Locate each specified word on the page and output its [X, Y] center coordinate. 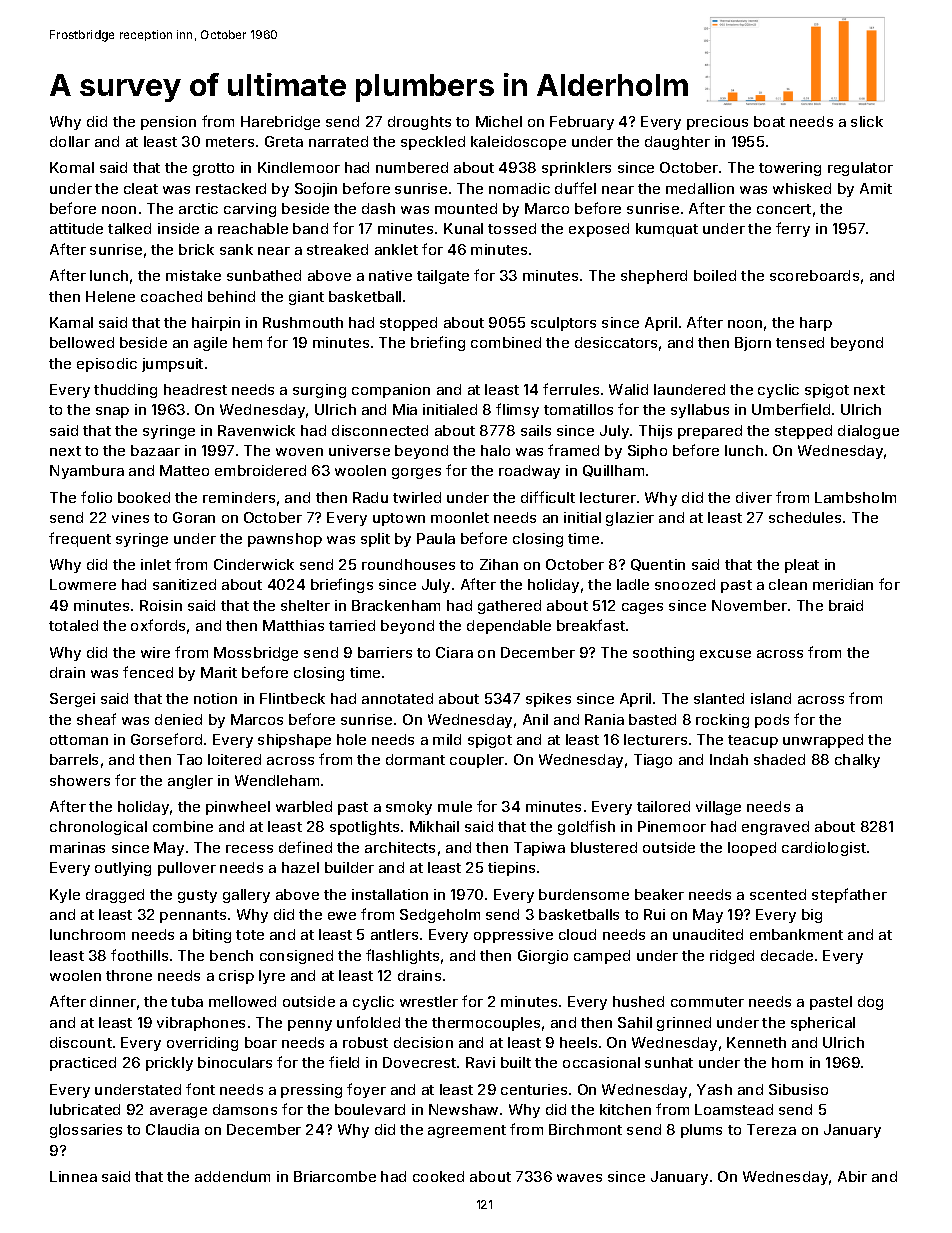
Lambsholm [855, 497]
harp [816, 324]
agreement [467, 1131]
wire [155, 652]
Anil [535, 719]
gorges [416, 473]
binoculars [235, 1062]
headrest [195, 389]
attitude [76, 228]
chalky [857, 761]
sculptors [563, 324]
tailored [663, 806]
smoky [409, 808]
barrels [74, 759]
